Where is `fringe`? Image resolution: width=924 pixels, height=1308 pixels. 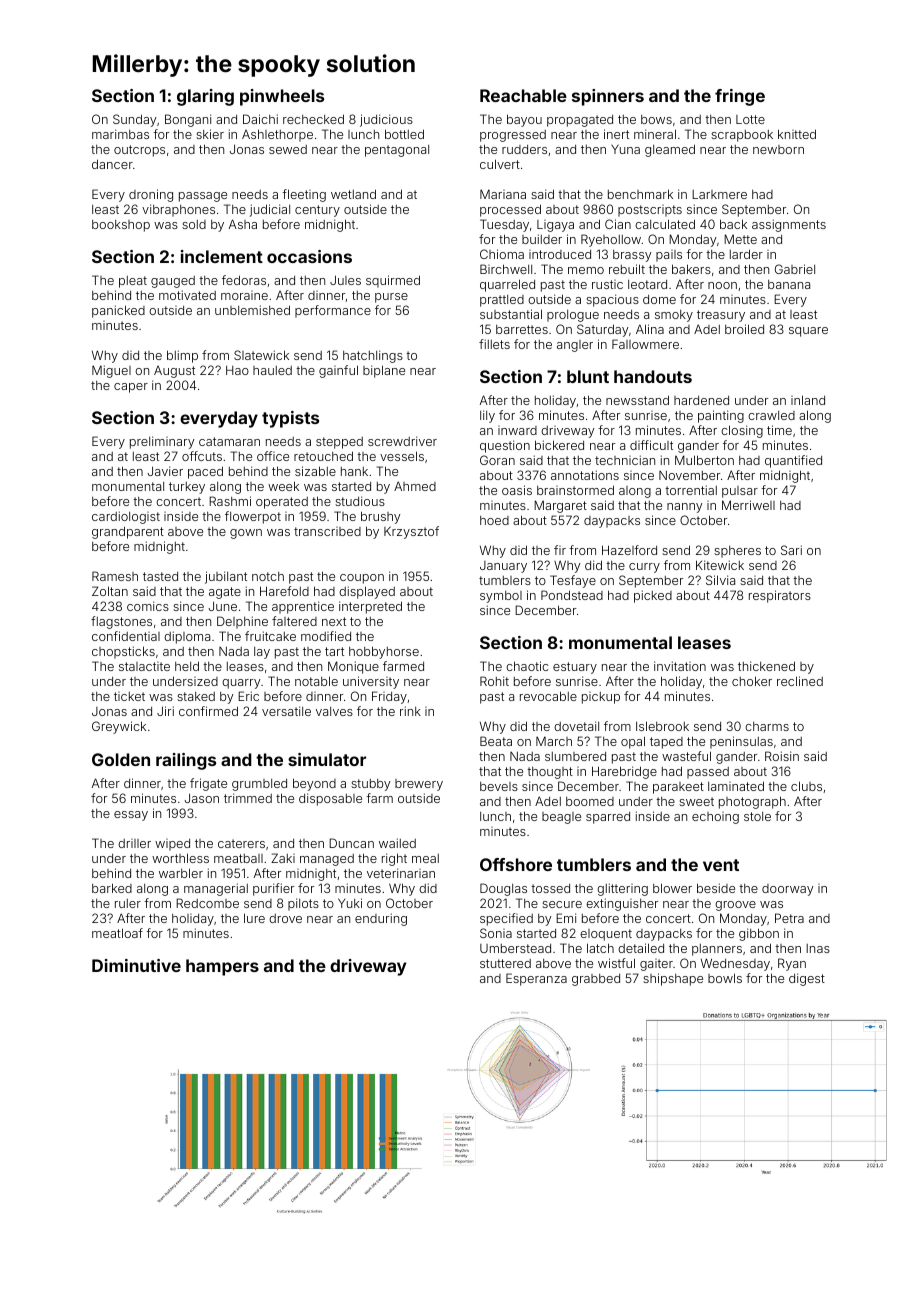 fringe is located at coordinates (740, 97).
